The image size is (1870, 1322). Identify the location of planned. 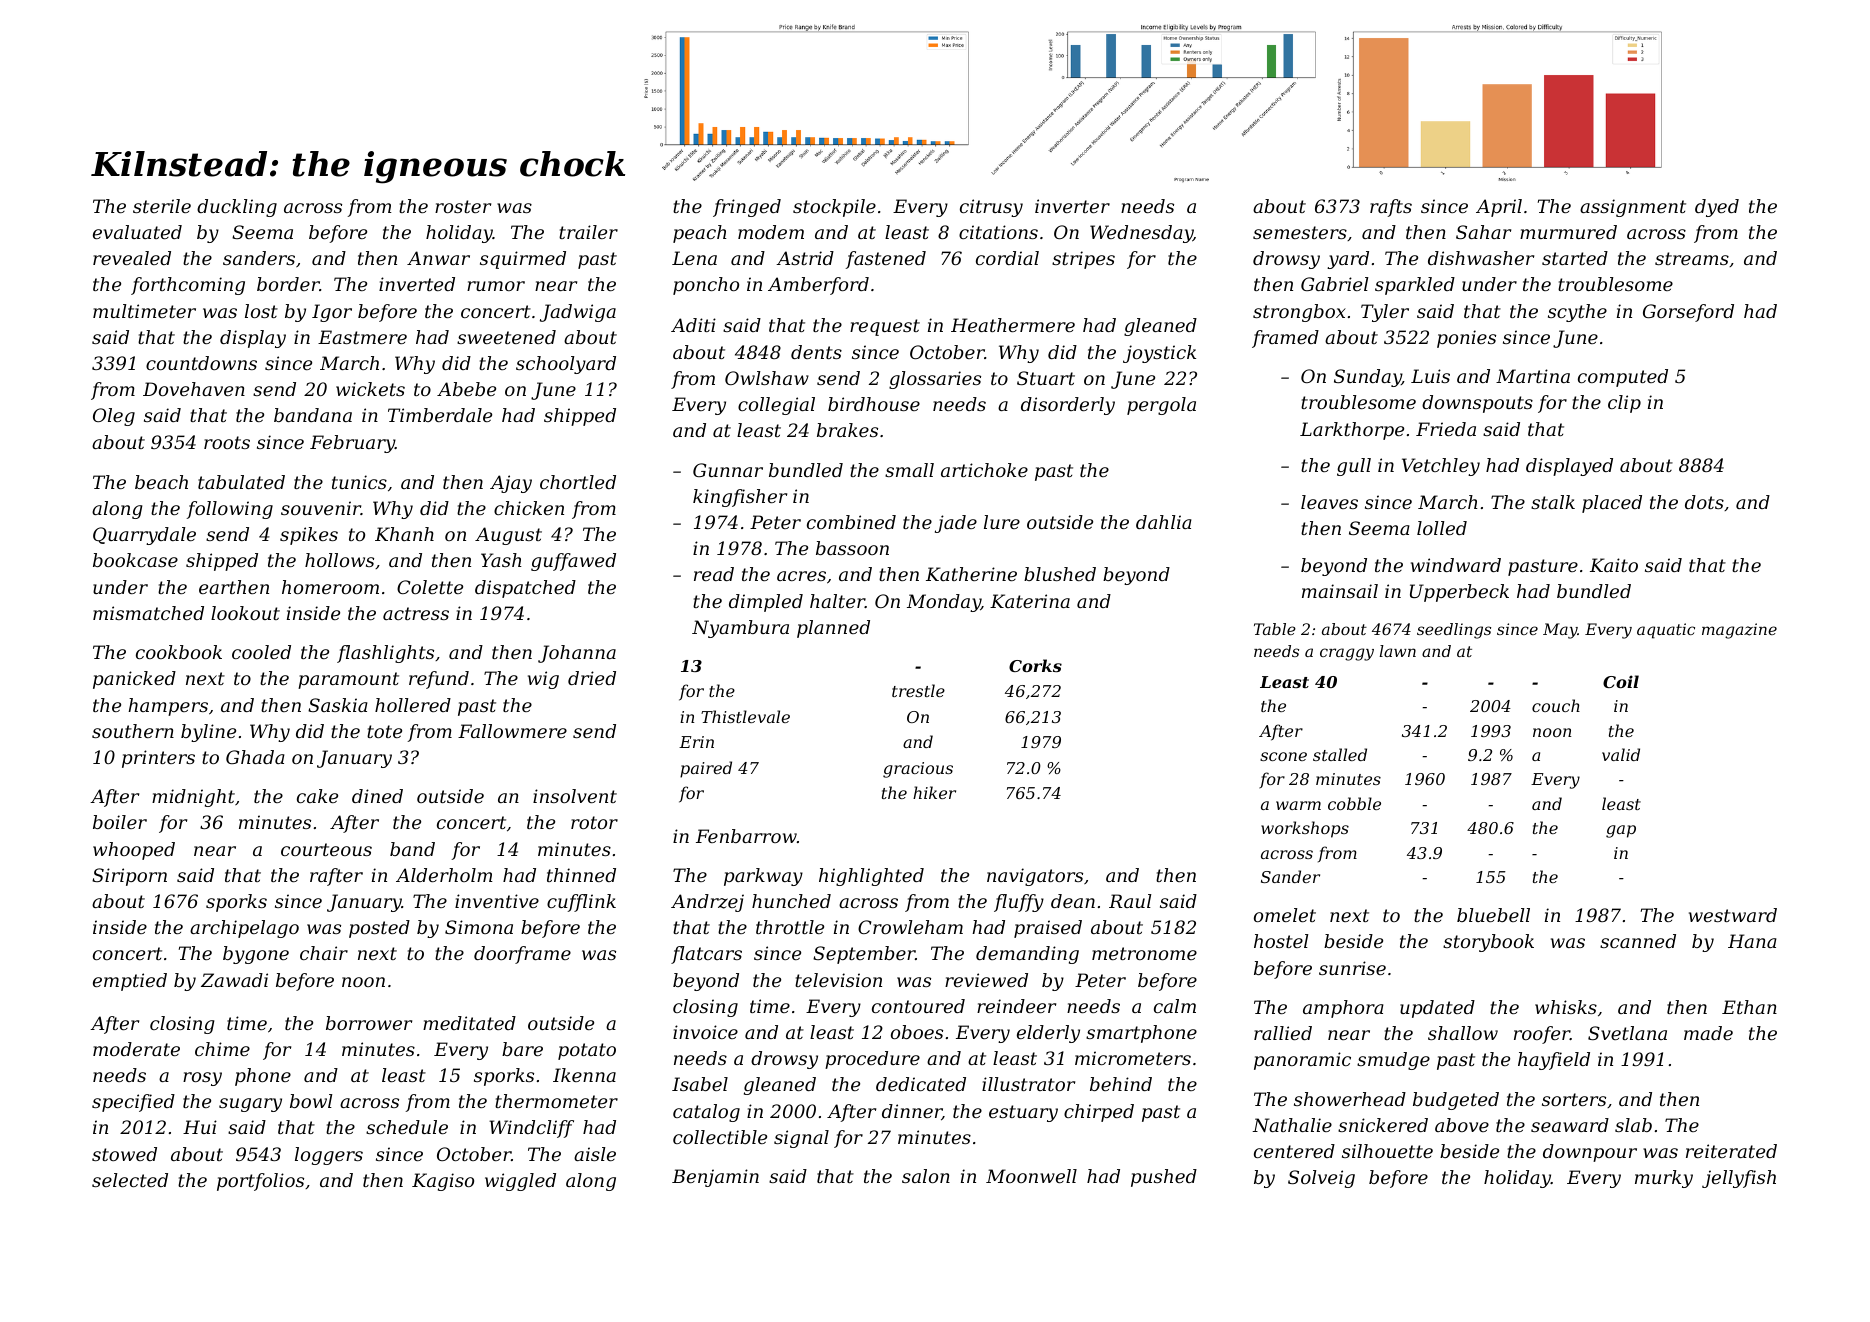
(833, 629).
